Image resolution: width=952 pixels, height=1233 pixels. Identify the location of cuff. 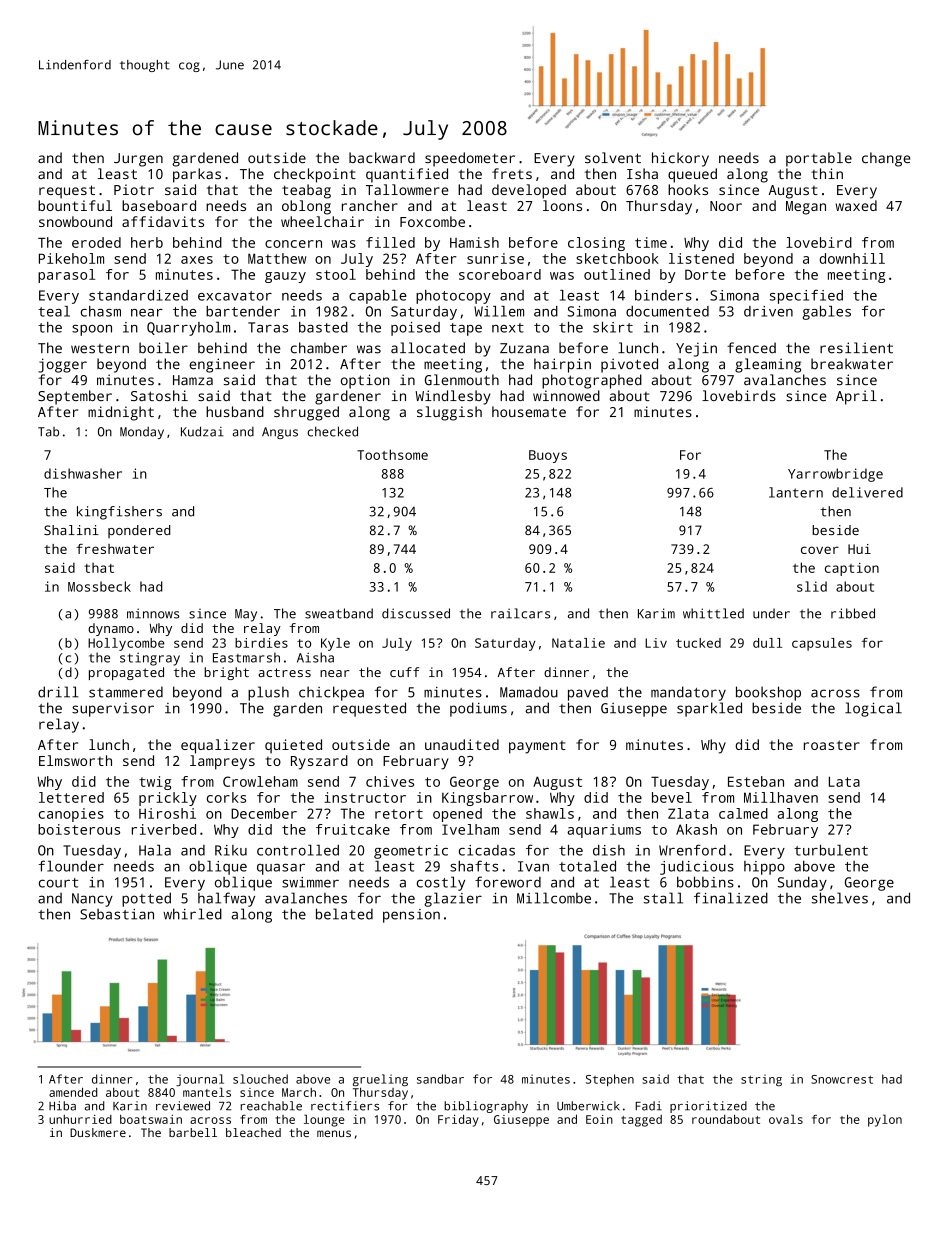
(404, 672).
